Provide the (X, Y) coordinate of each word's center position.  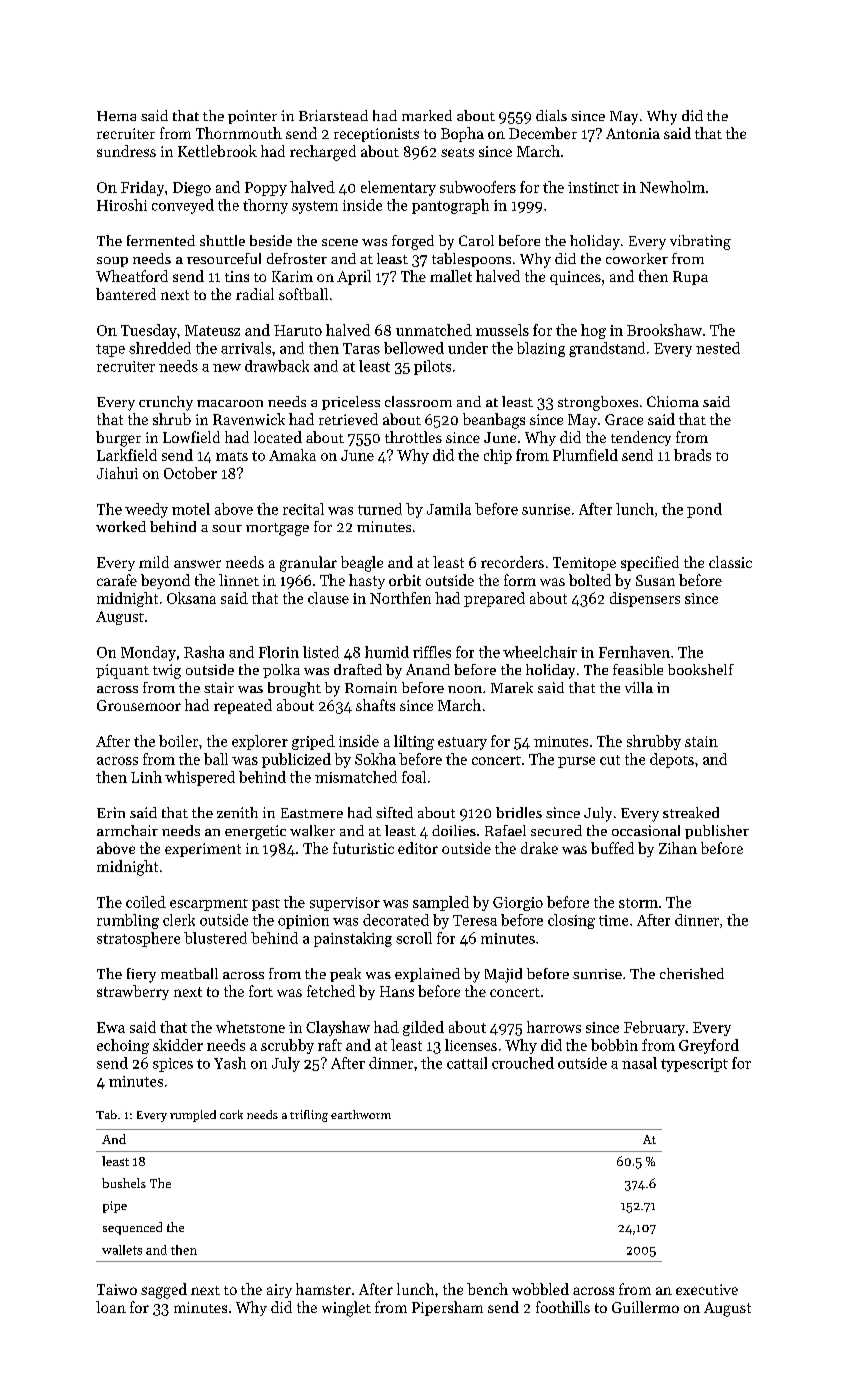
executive (707, 1289)
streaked (691, 812)
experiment (203, 850)
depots (672, 760)
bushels (124, 1183)
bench (487, 1289)
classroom (418, 401)
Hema (116, 116)
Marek (512, 687)
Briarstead (333, 115)
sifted (394, 812)
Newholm (672, 187)
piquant (122, 671)
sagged (164, 1291)
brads (692, 455)
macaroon (230, 403)
